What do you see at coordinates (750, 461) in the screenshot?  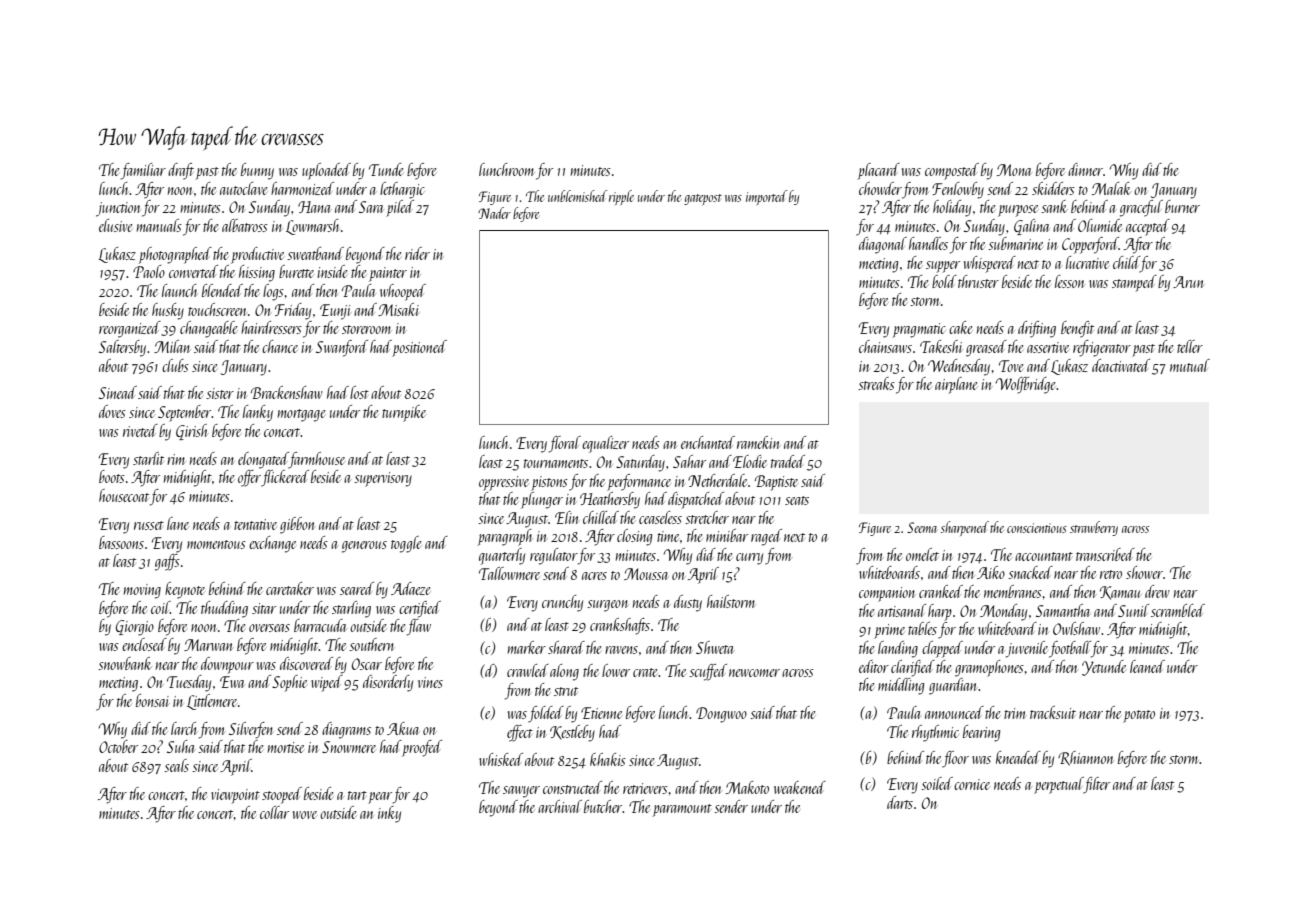 I see `Elodie` at bounding box center [750, 461].
